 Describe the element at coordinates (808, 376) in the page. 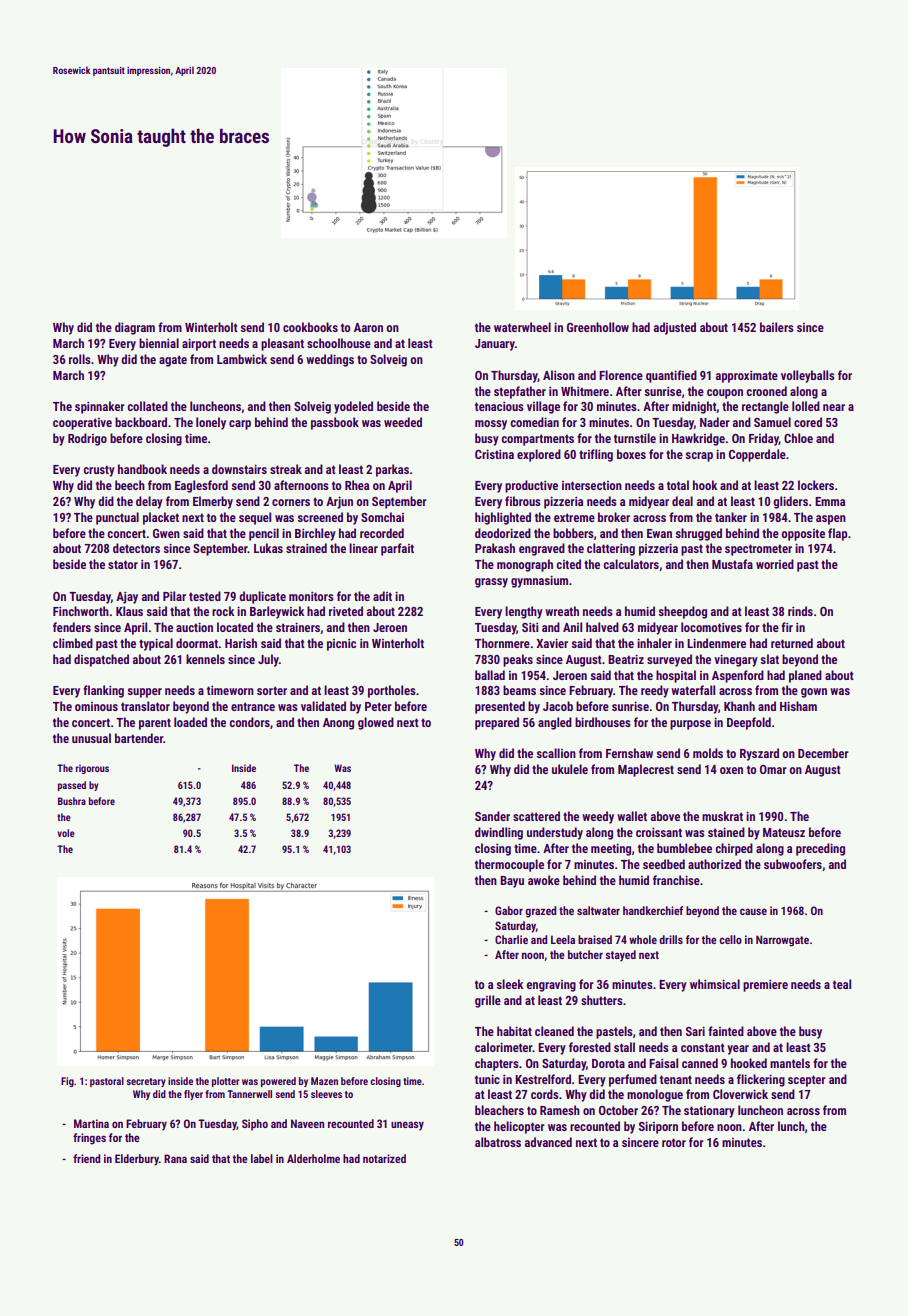

I see `volleyballs` at that location.
